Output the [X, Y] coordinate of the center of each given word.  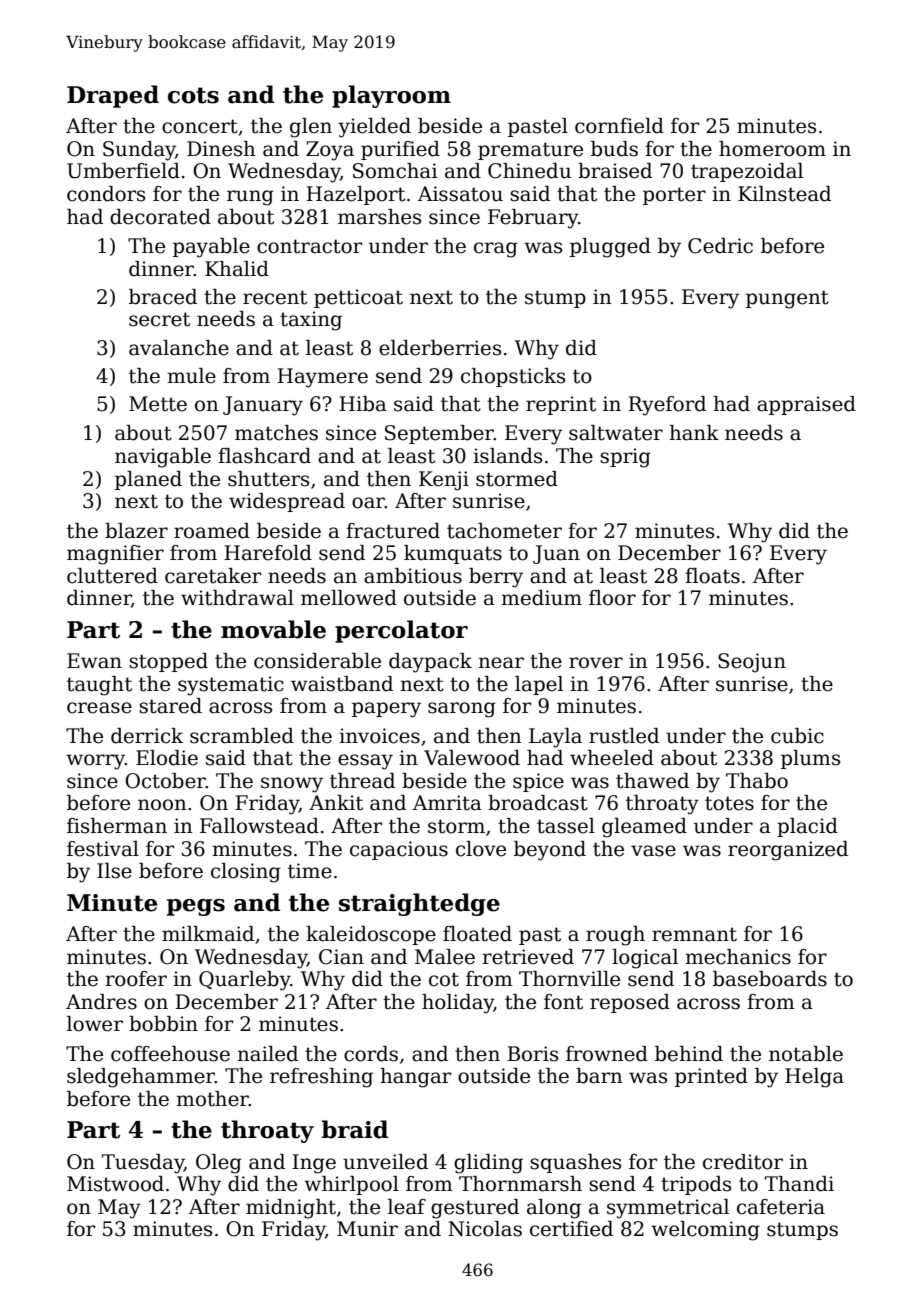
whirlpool [351, 1185]
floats [712, 576]
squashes [575, 1163]
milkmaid [208, 934]
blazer [136, 531]
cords [371, 1054]
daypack [430, 663]
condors [106, 194]
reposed [630, 1003]
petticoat [358, 298]
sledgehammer [141, 1078]
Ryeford [667, 406]
